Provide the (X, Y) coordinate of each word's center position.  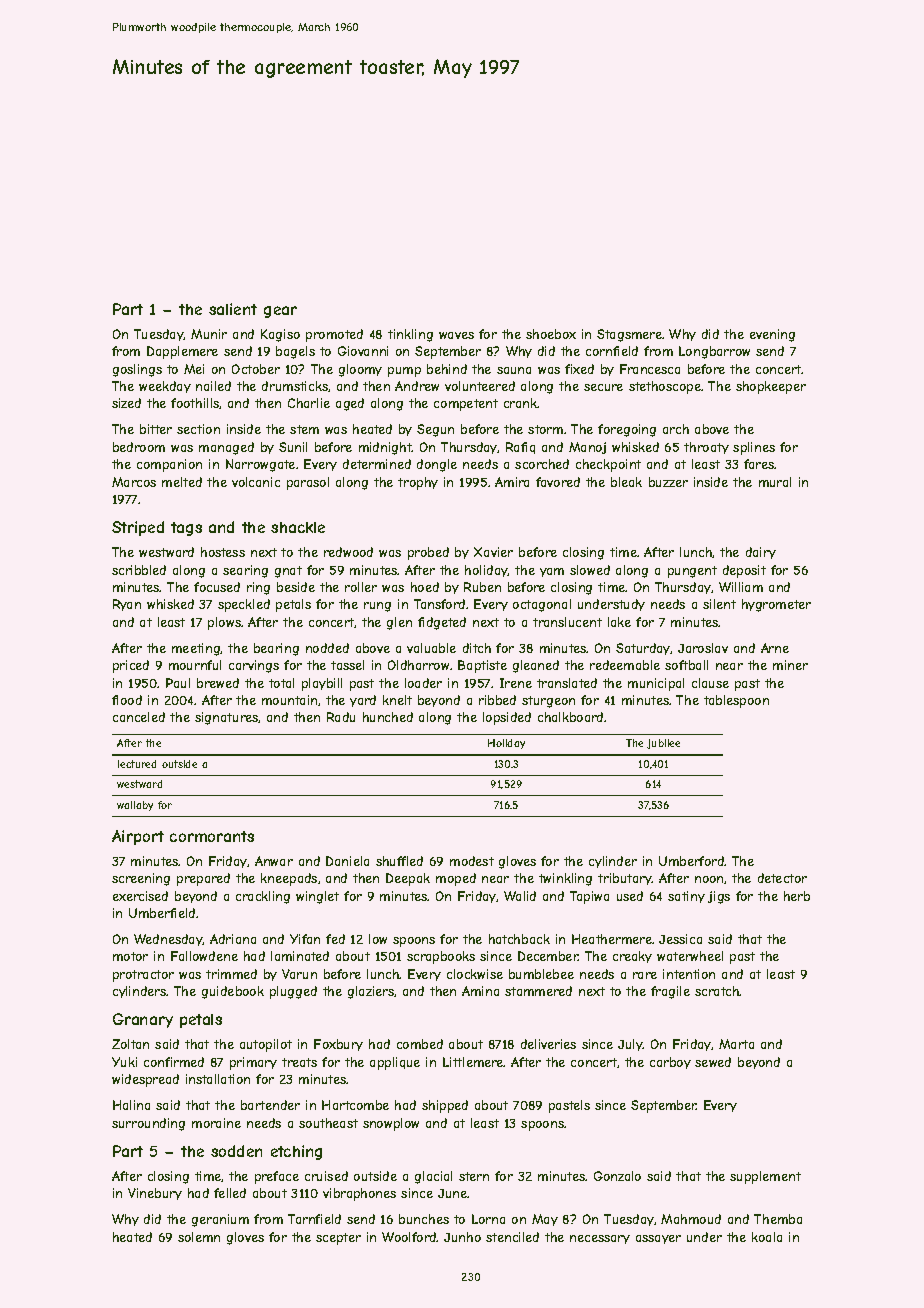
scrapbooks (441, 957)
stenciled (512, 1237)
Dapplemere (182, 352)
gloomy (360, 370)
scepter (338, 1239)
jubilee (663, 744)
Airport (138, 837)
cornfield (612, 351)
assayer (658, 1239)
